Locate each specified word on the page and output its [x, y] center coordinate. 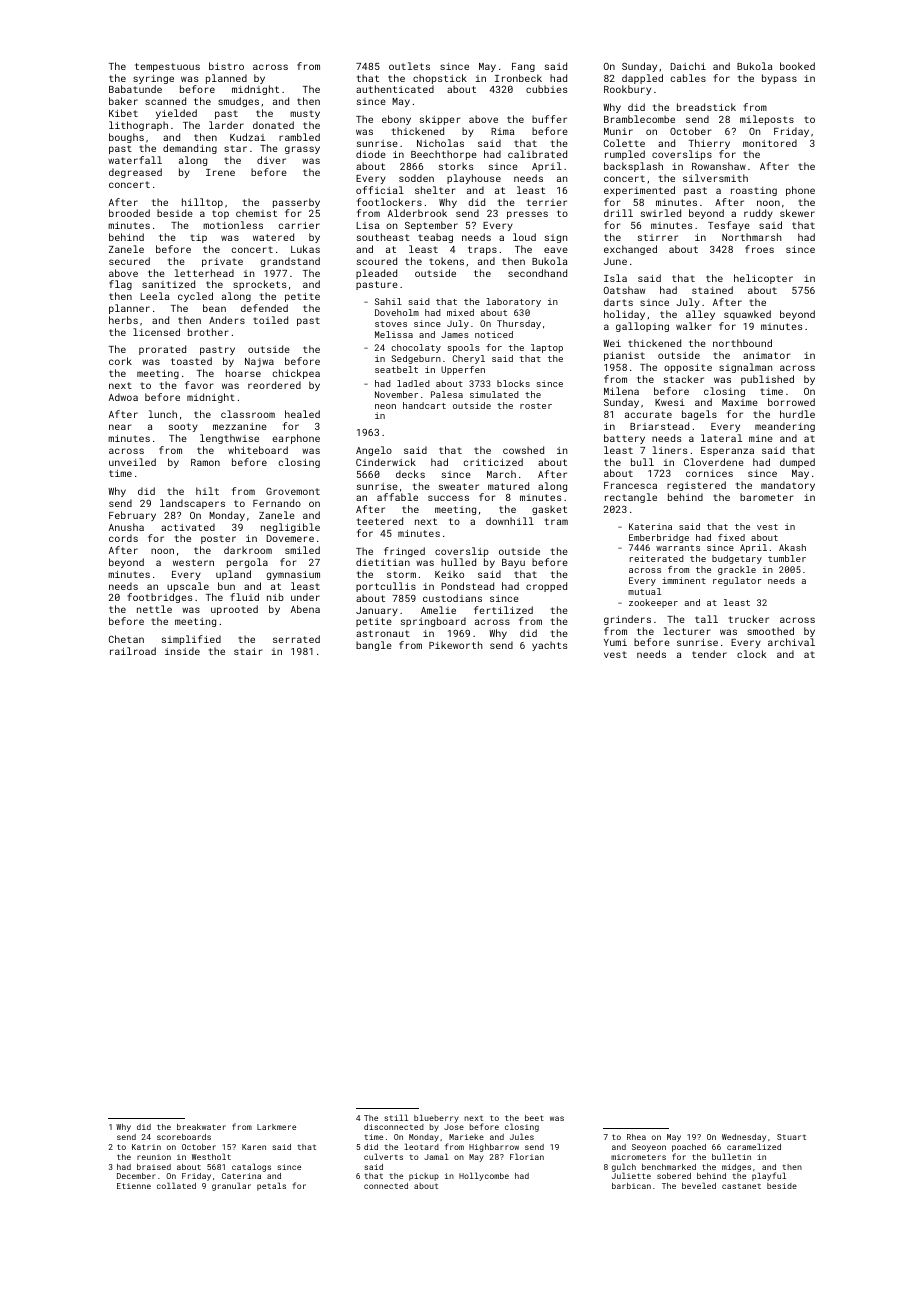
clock [751, 654]
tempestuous [167, 67]
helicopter [763, 279]
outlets [409, 66]
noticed [494, 334]
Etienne [134, 1186]
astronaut [383, 633]
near [120, 427]
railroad [133, 651]
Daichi [688, 66]
